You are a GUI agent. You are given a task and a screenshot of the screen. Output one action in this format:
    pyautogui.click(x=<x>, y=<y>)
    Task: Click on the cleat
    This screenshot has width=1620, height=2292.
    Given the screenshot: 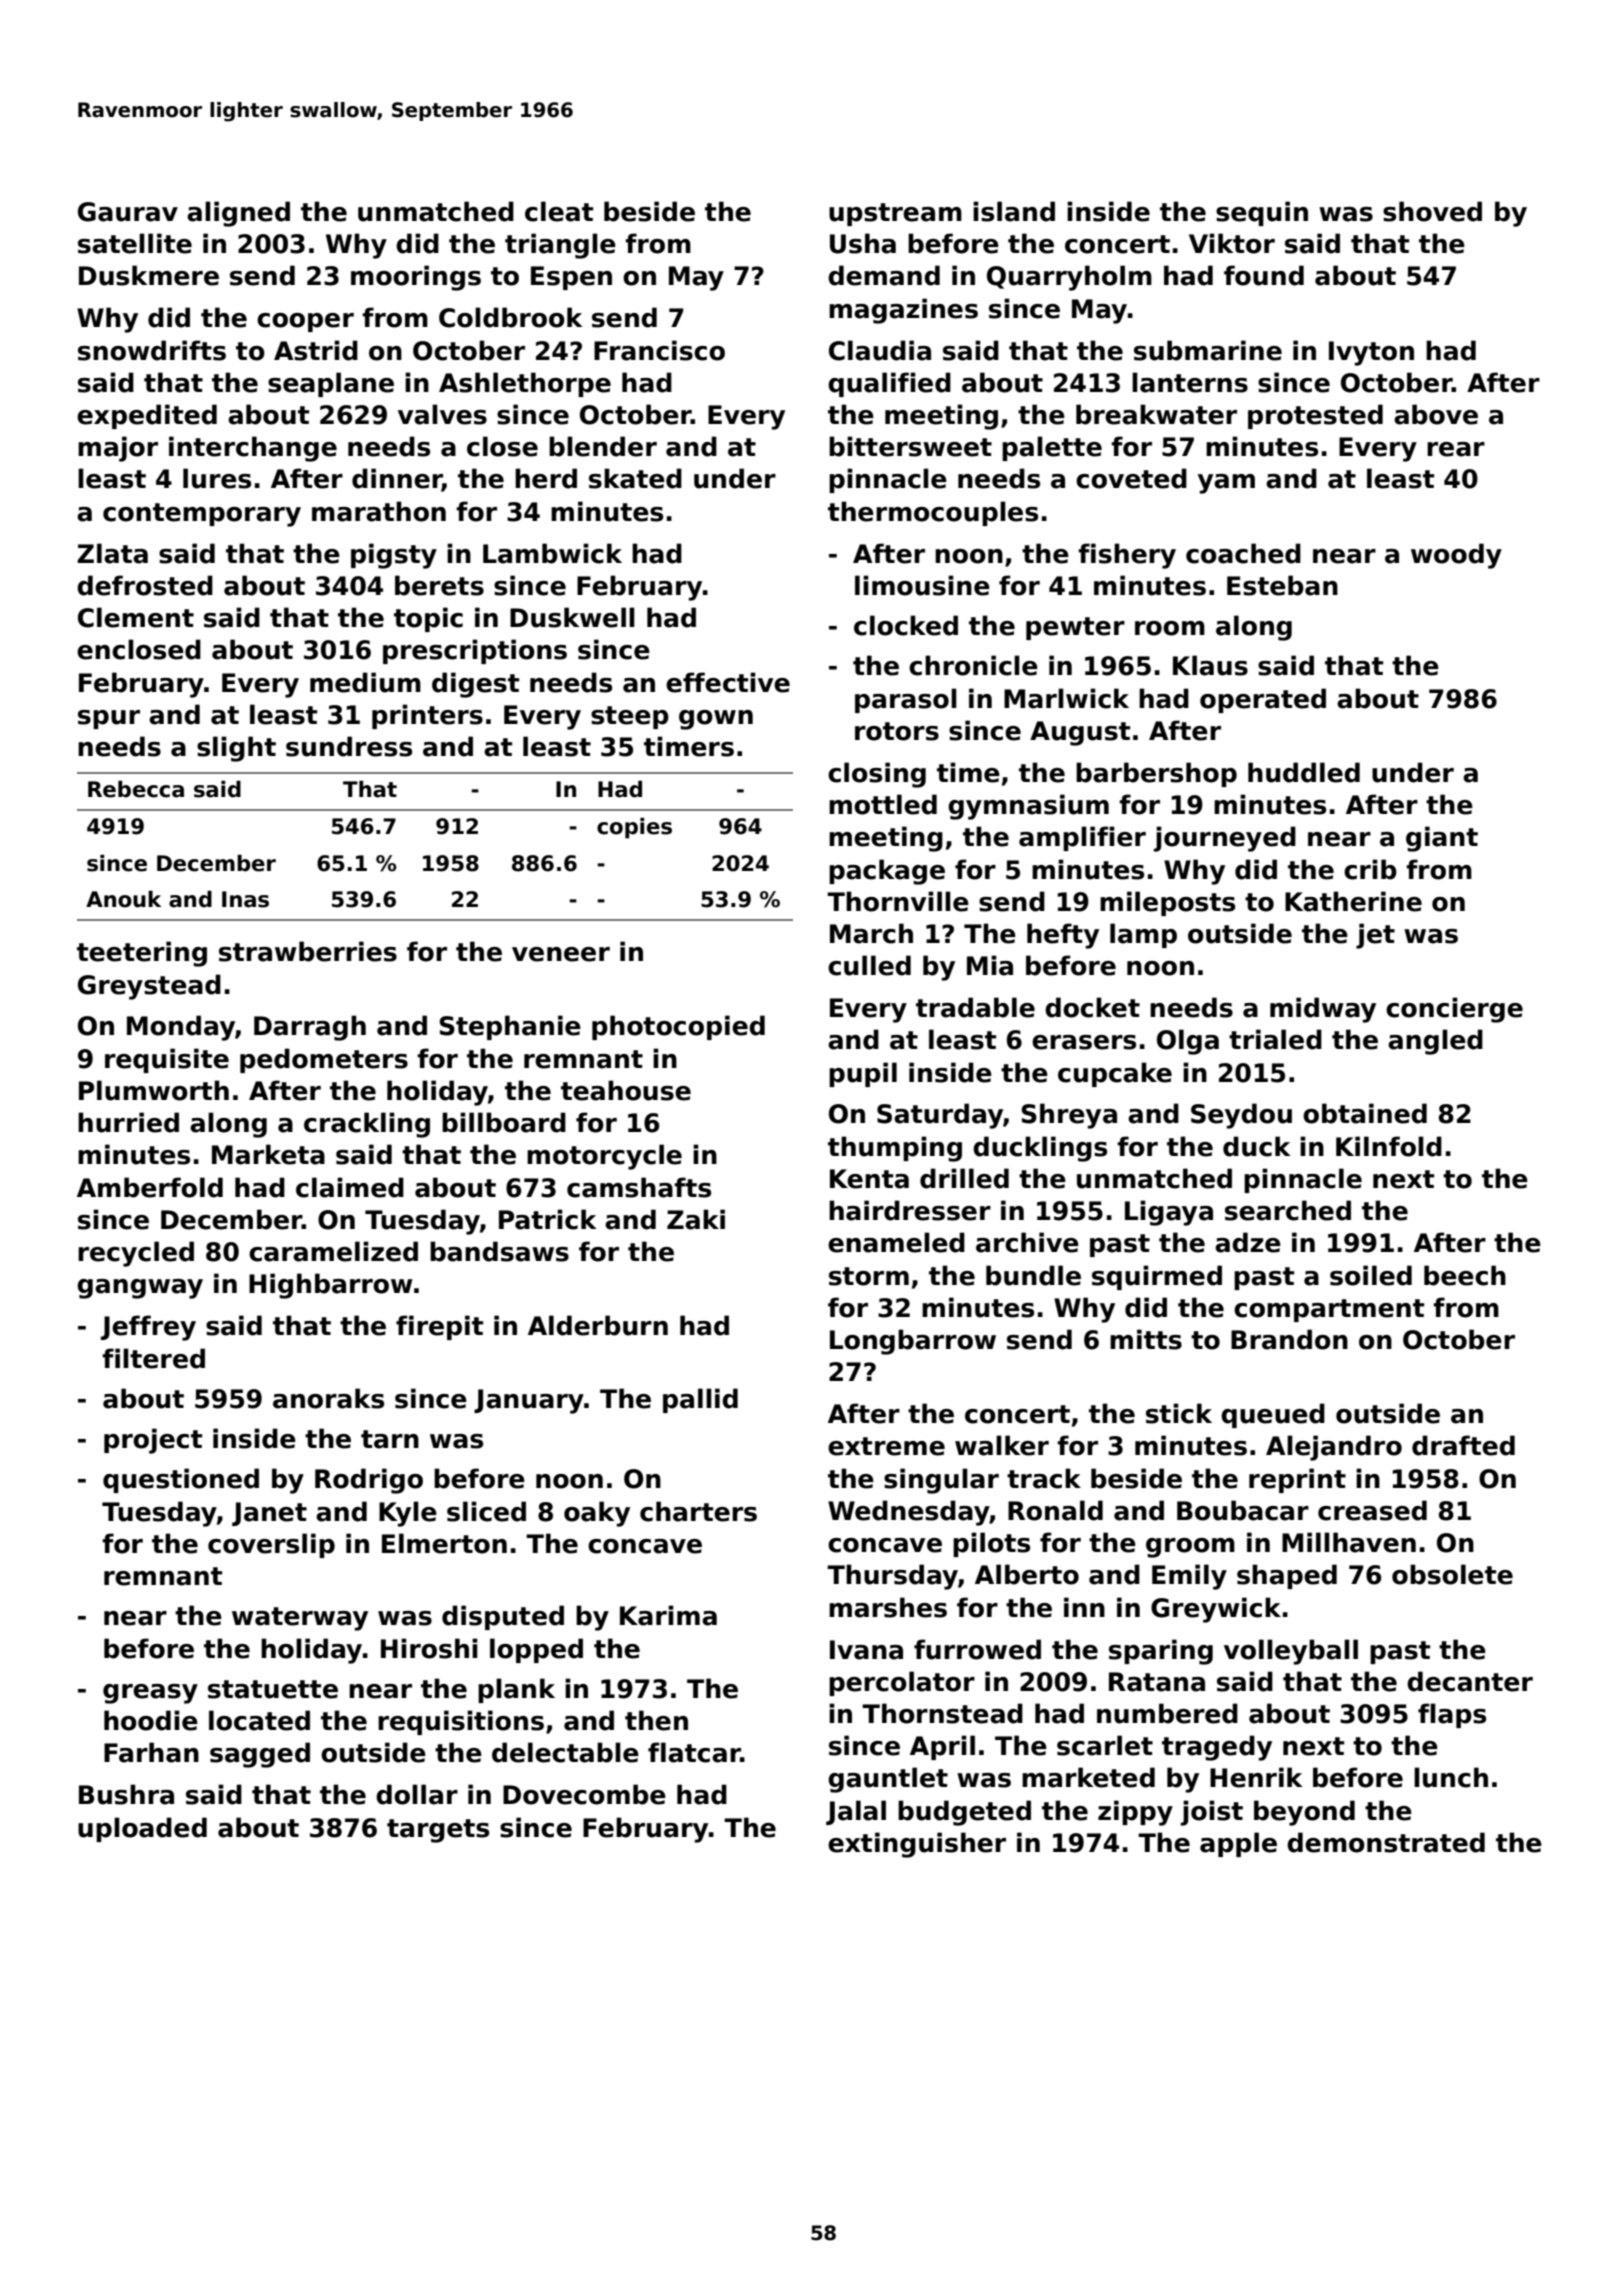 What is the action you would take?
    pyautogui.click(x=559, y=211)
